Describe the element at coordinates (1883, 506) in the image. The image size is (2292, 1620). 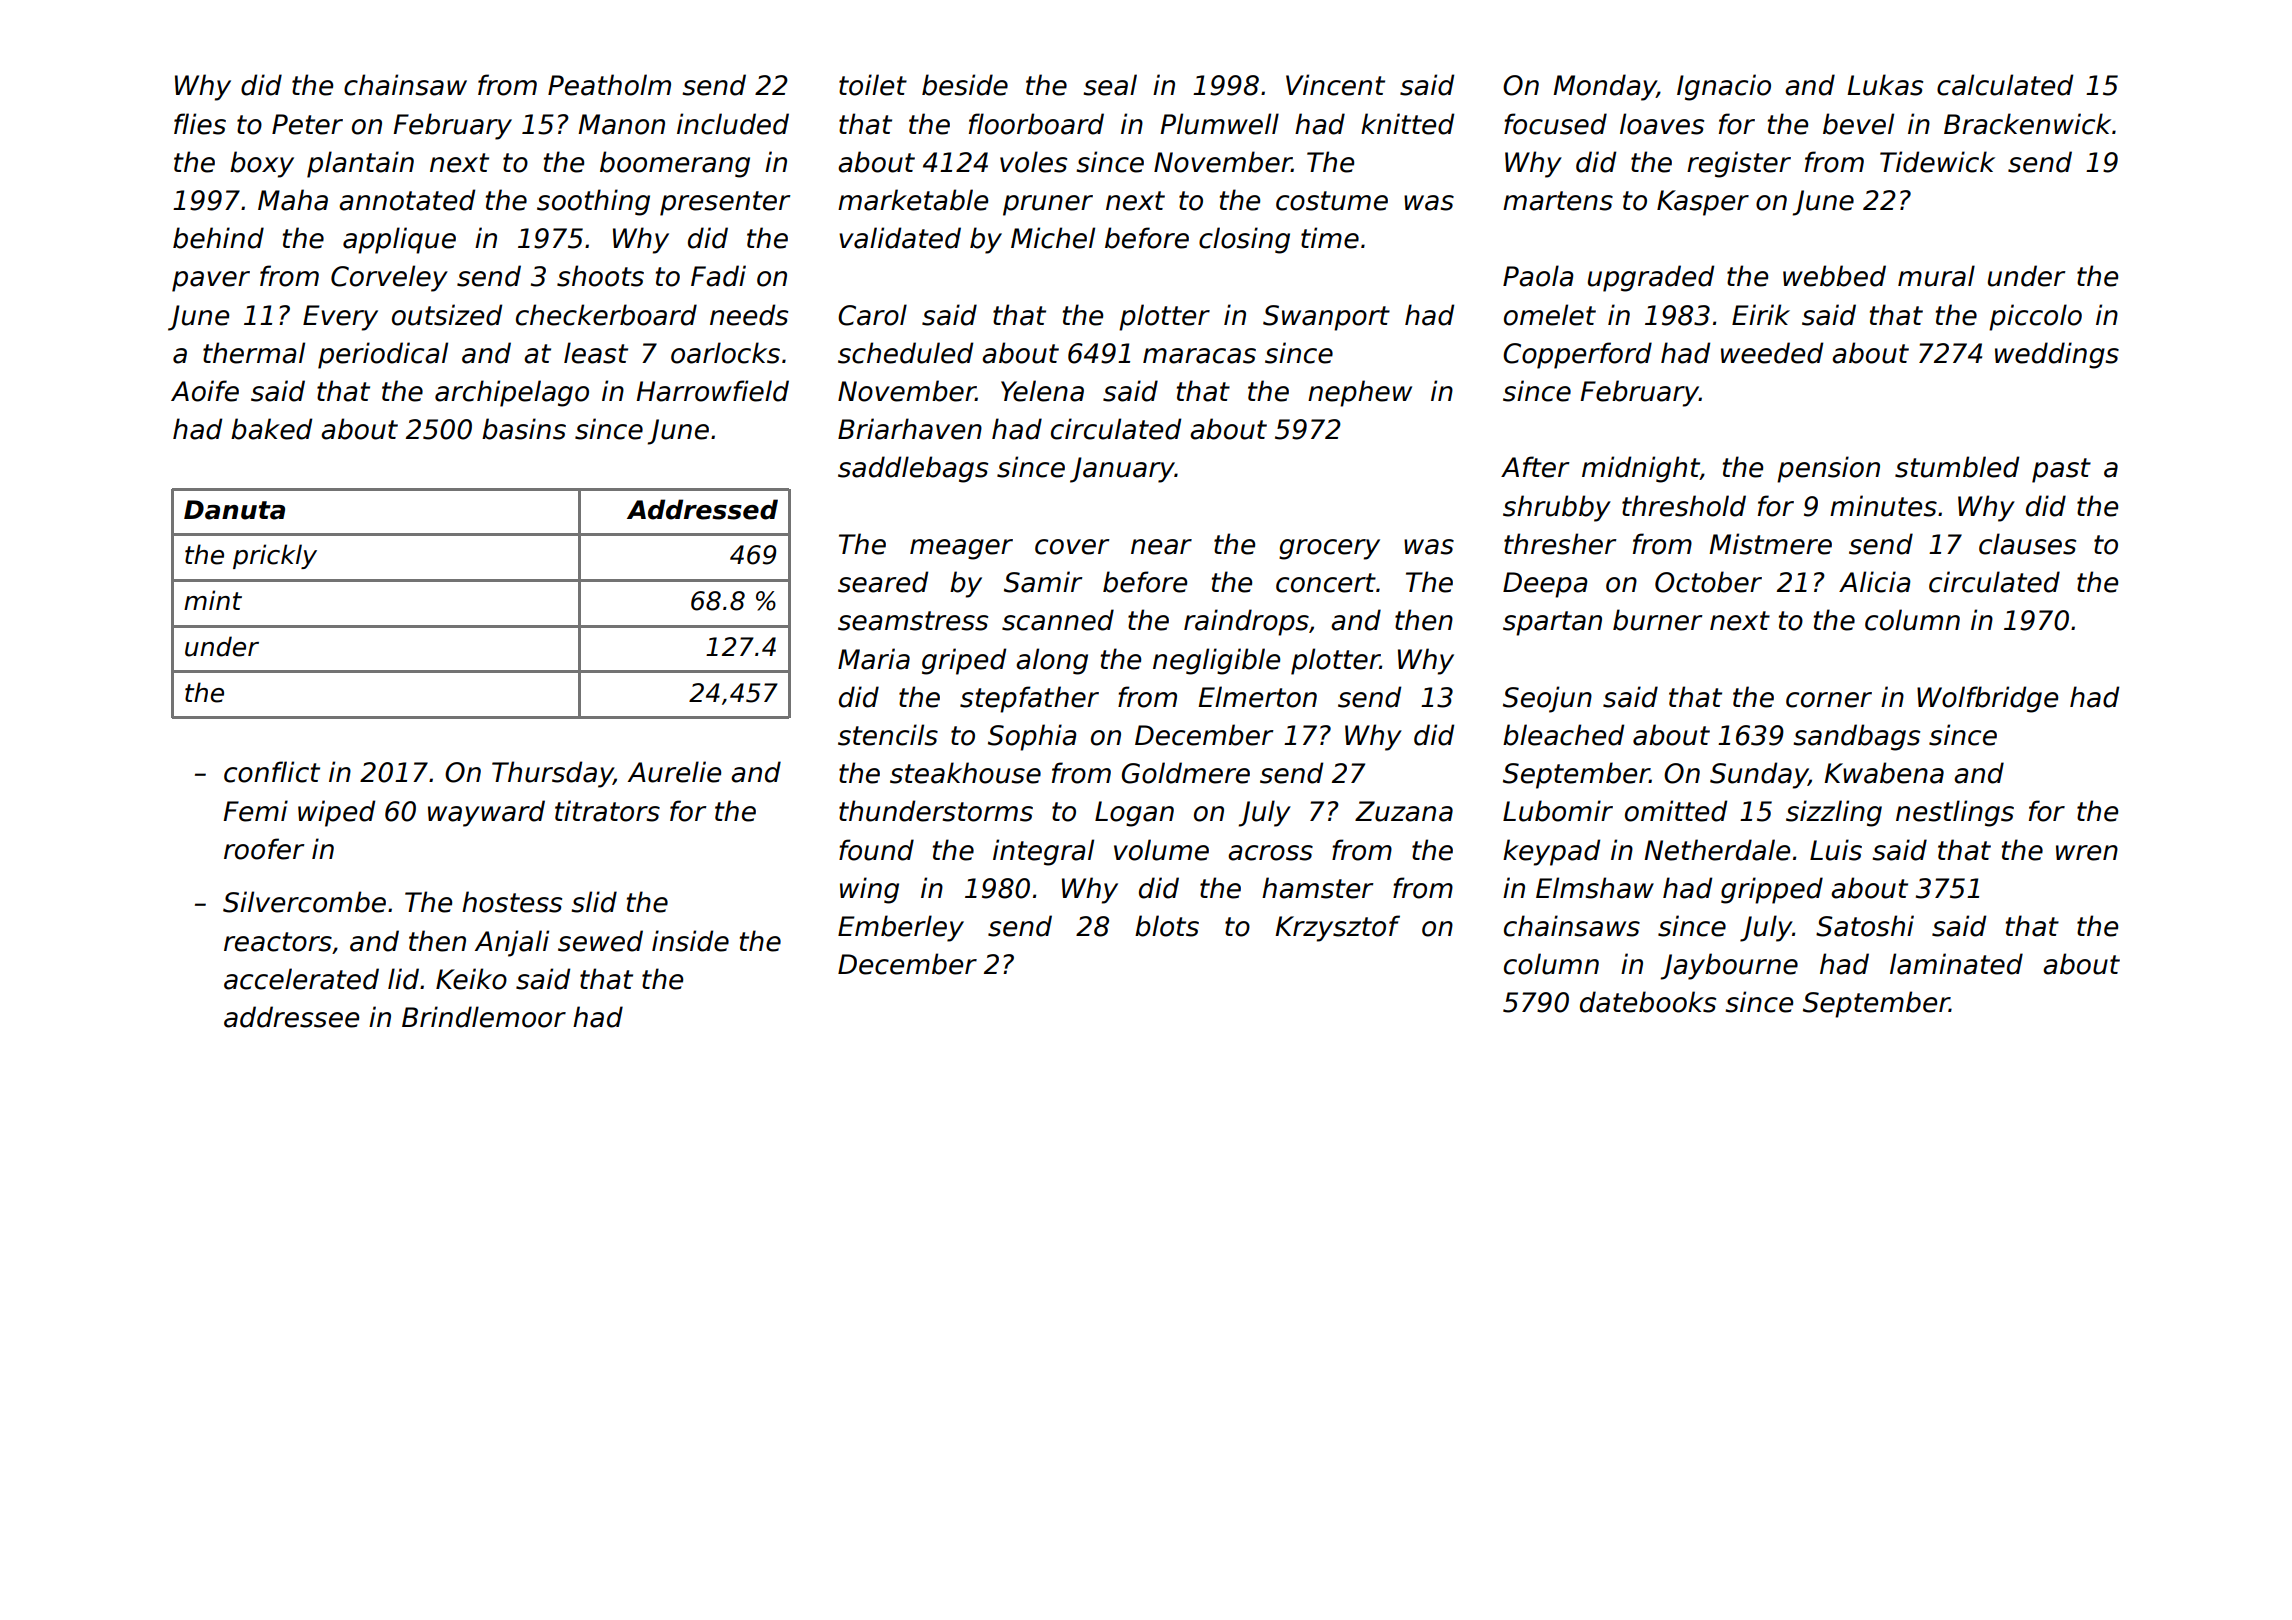
I see `minutes` at that location.
